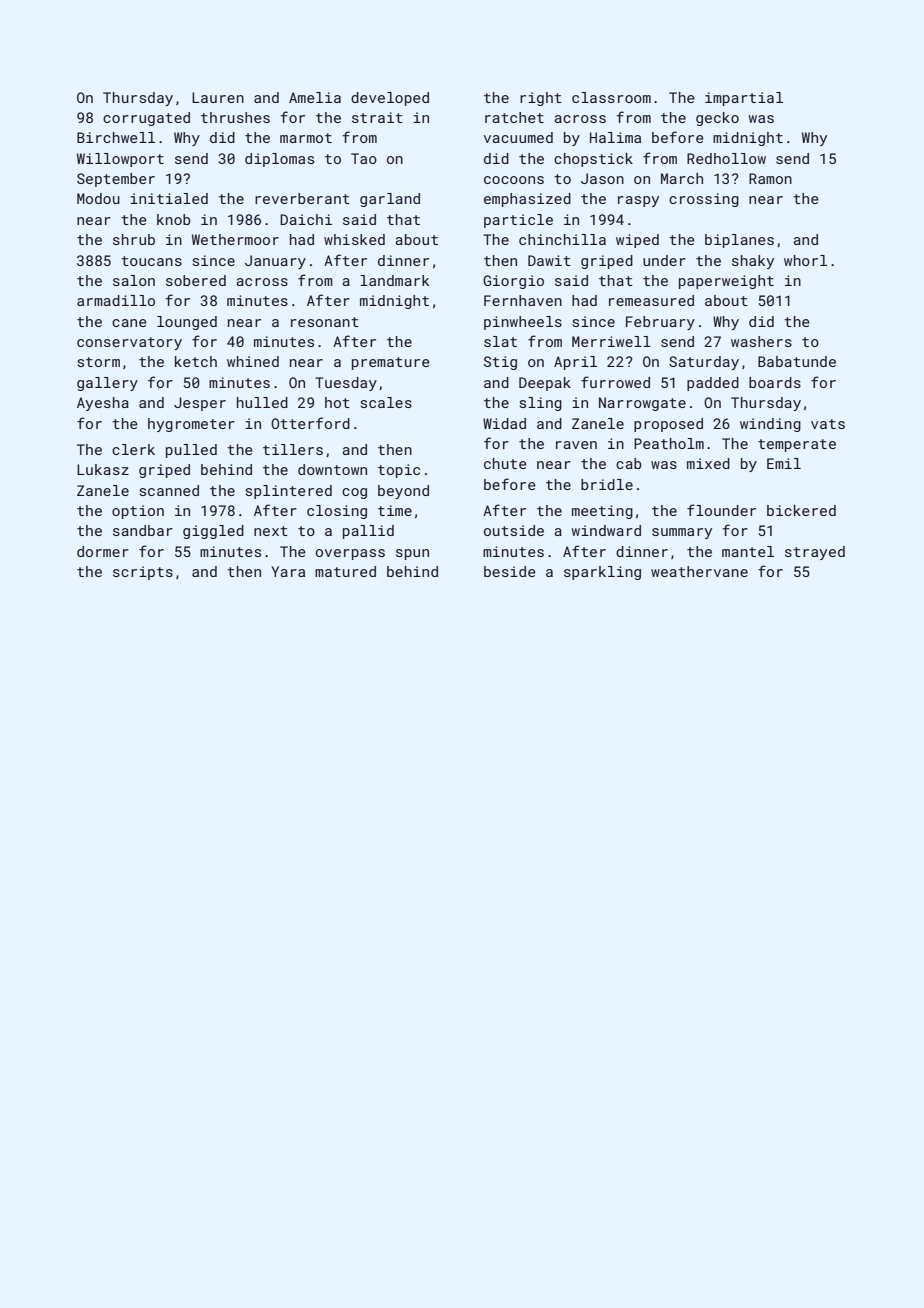 The height and width of the page is (1308, 924). Describe the element at coordinates (668, 425) in the page. I see `proposed` at that location.
